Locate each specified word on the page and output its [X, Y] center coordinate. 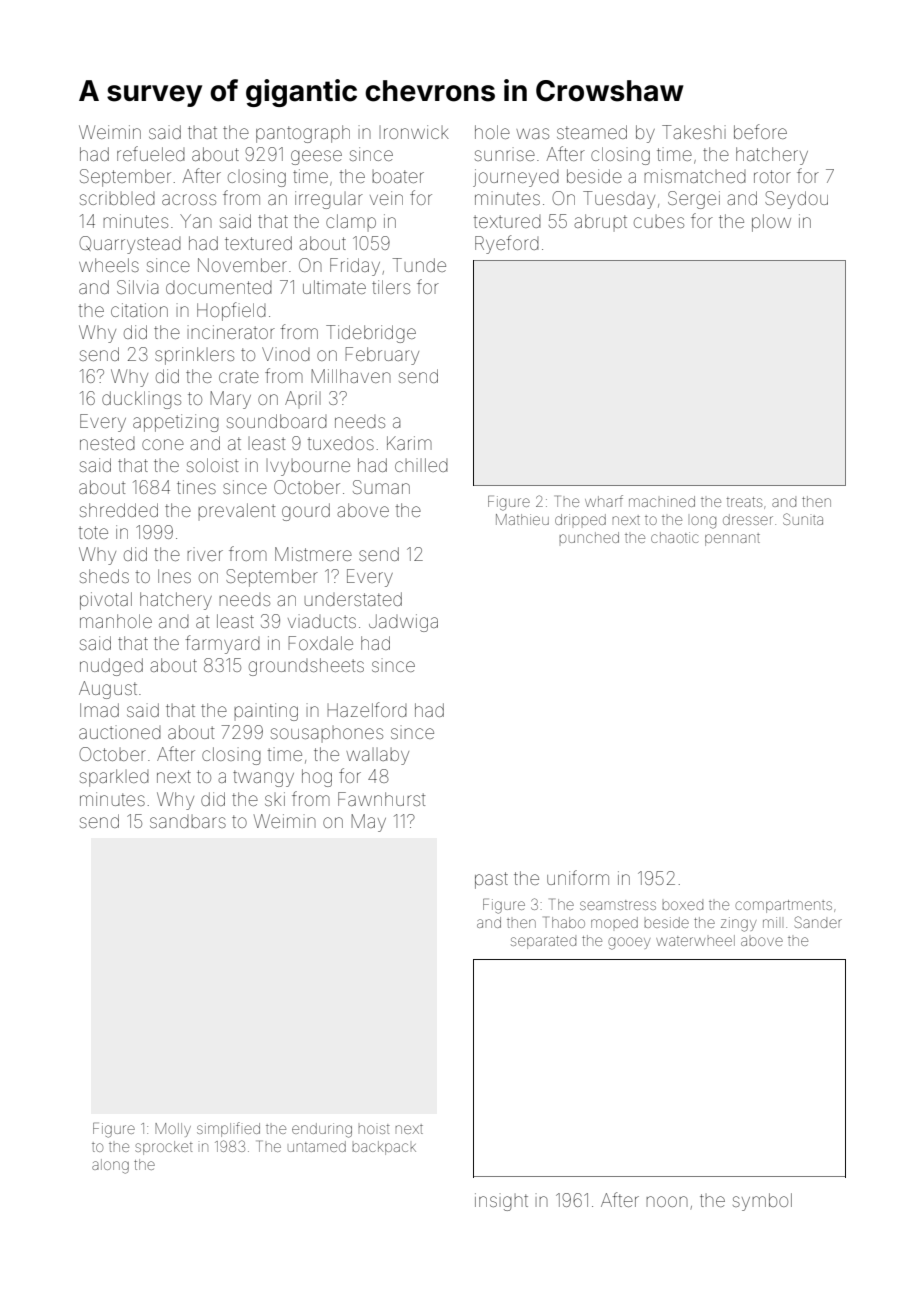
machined [662, 501]
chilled [421, 465]
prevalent [236, 511]
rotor [772, 176]
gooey [629, 943]
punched [589, 537]
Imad [99, 710]
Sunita [803, 519]
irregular [329, 200]
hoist [374, 1129]
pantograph [303, 134]
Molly [173, 1130]
